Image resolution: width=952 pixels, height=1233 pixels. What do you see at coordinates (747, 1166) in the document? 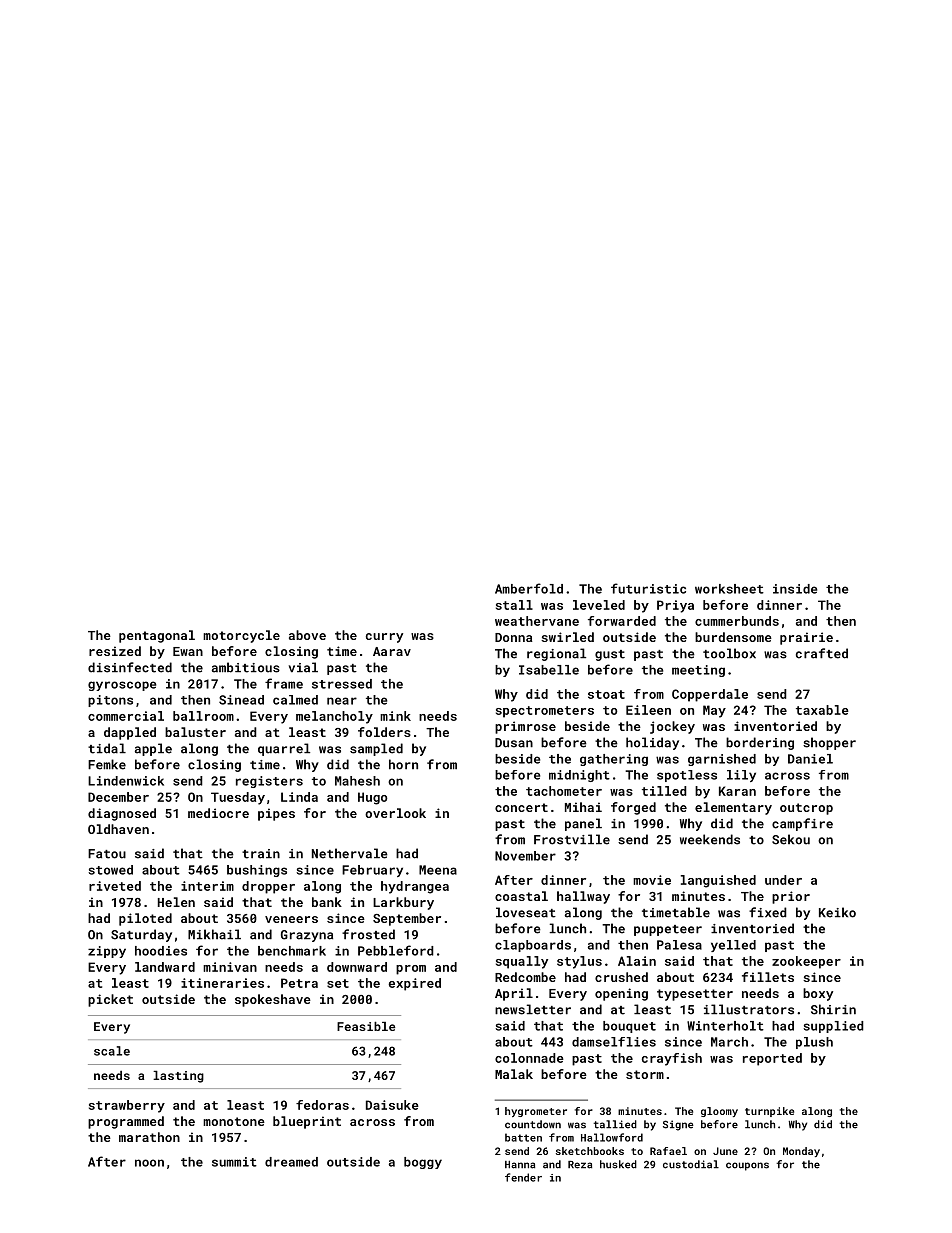
I see `coupons` at bounding box center [747, 1166].
